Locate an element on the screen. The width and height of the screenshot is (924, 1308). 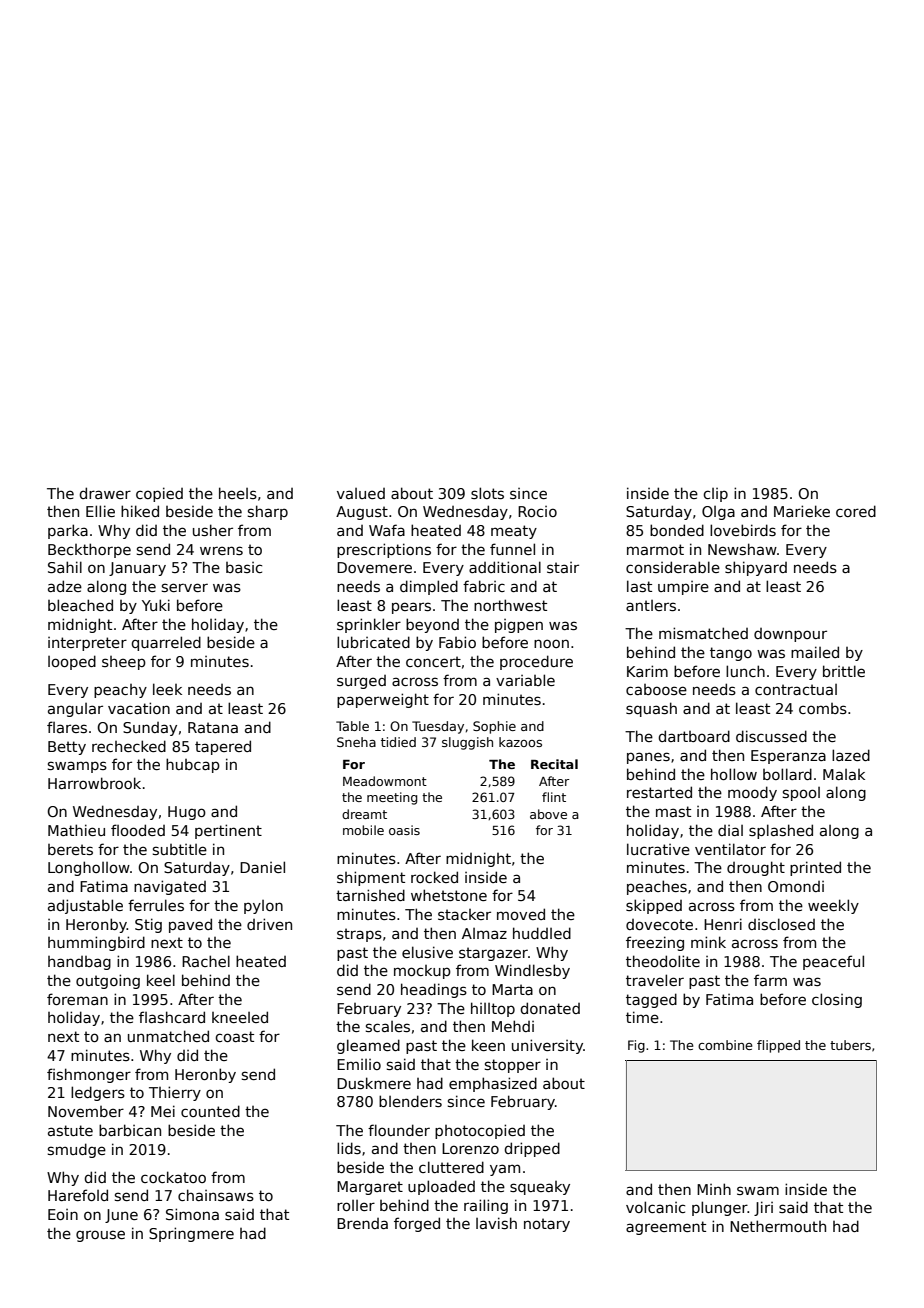
umpire is located at coordinates (683, 588).
